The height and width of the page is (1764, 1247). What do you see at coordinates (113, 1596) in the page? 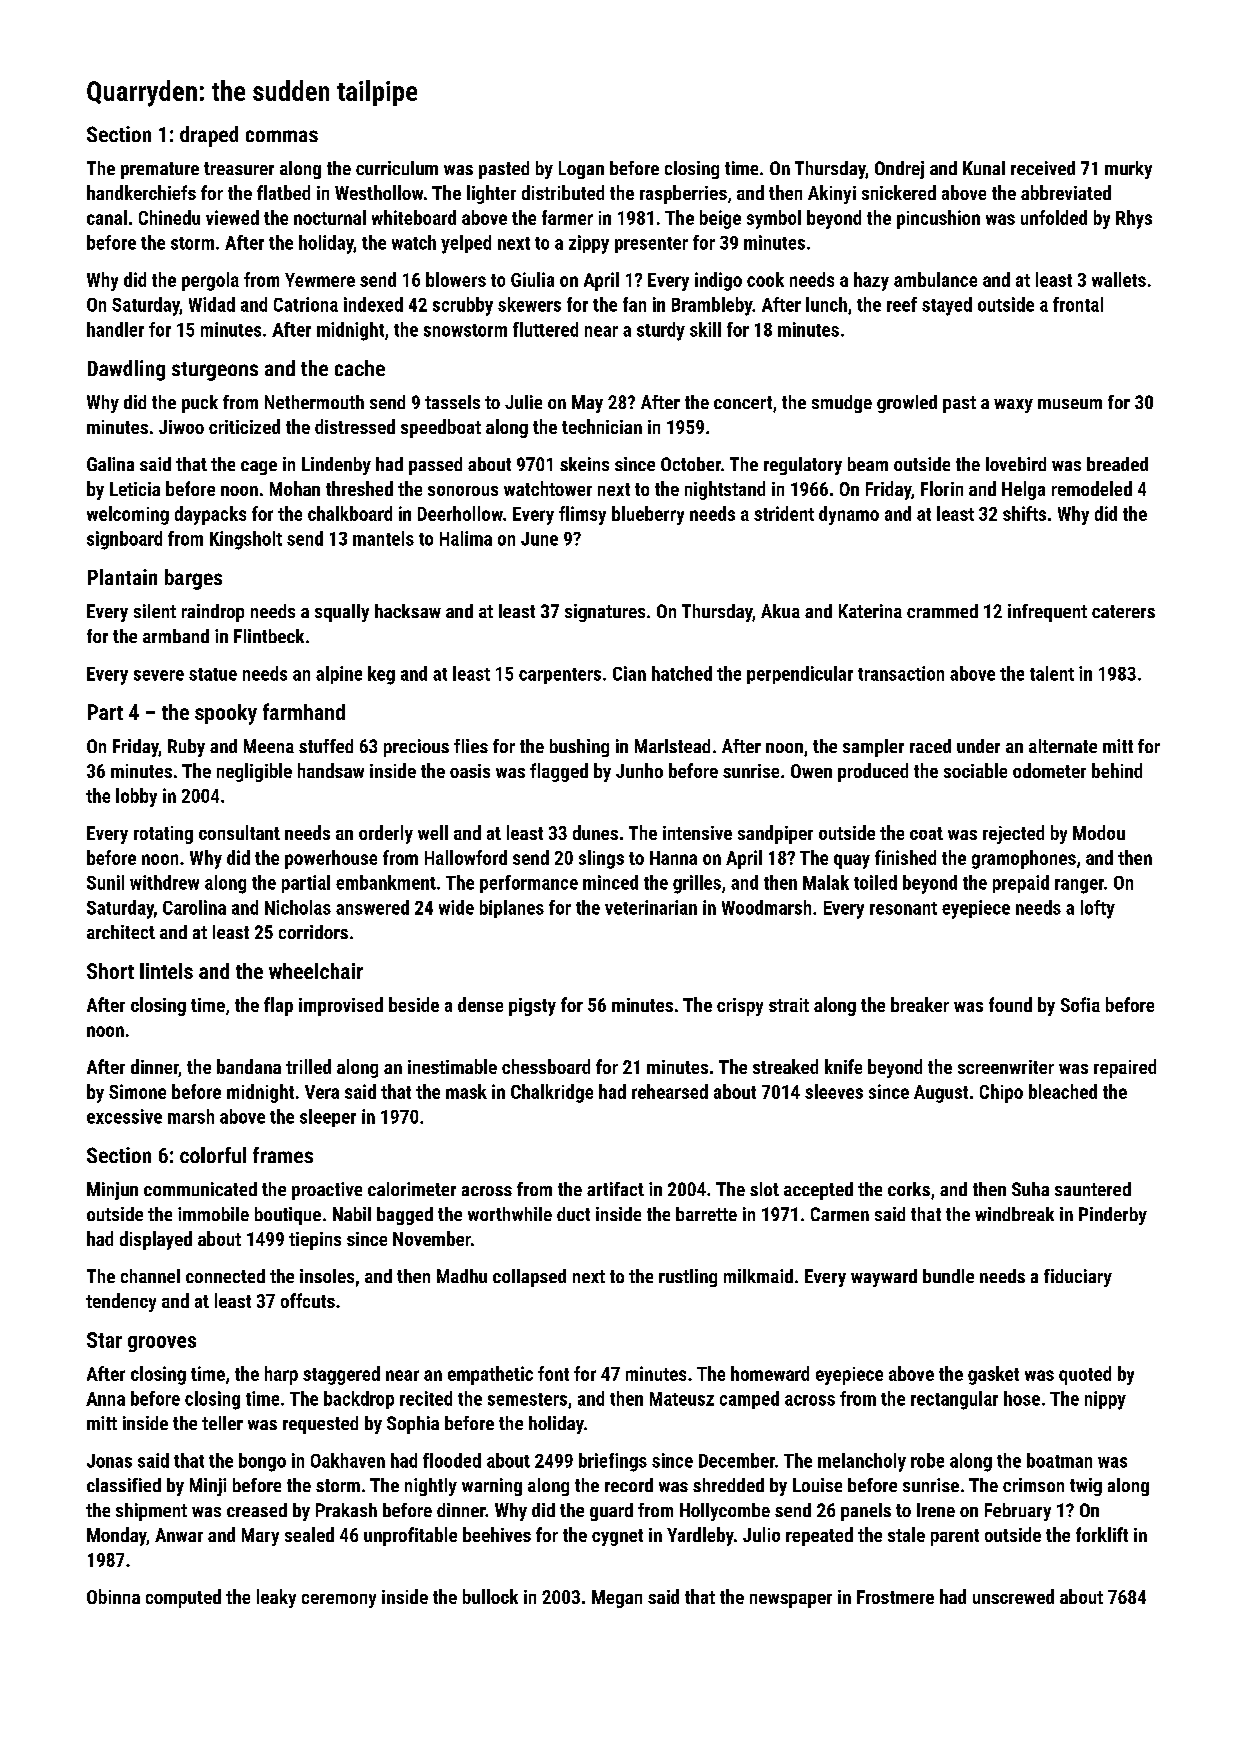
I see `Obinna` at bounding box center [113, 1596].
